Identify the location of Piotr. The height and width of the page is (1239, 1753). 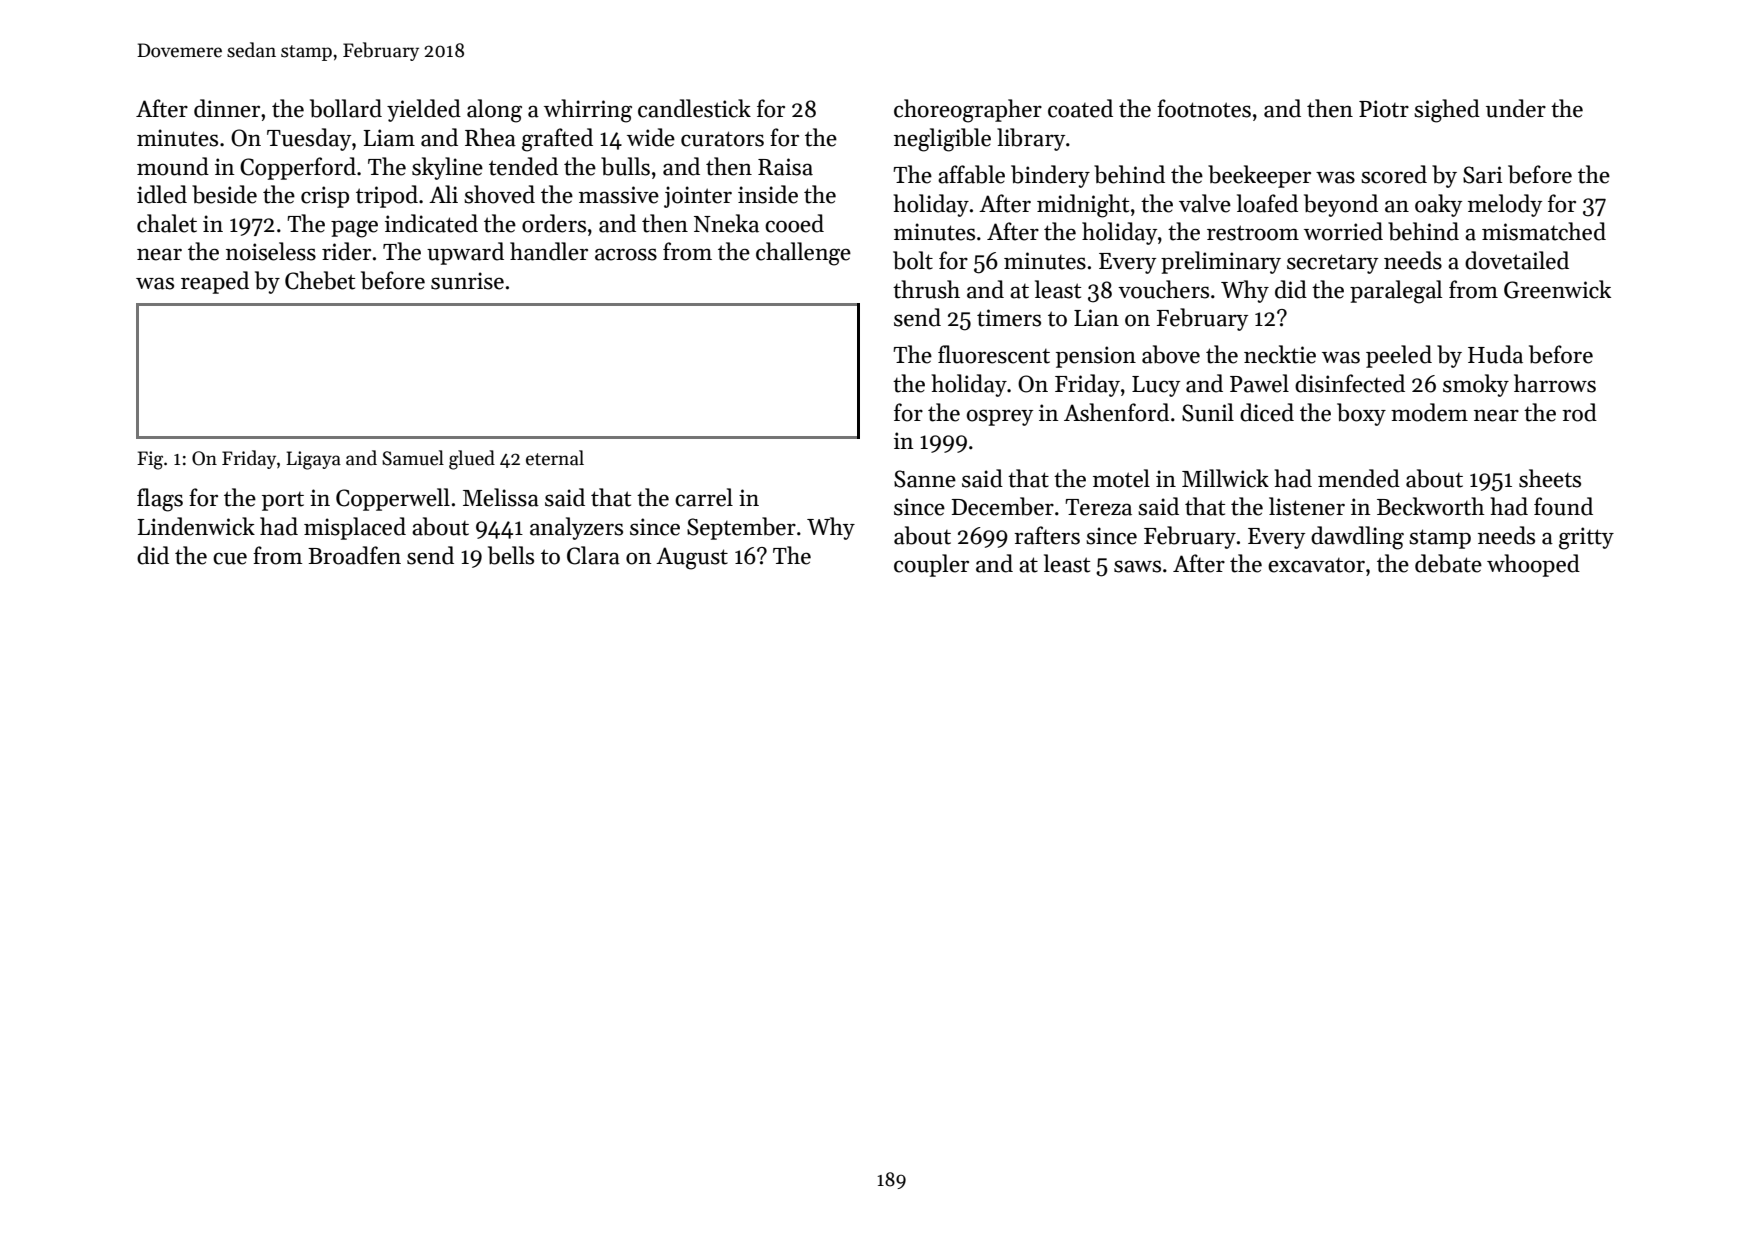
(1384, 109).
